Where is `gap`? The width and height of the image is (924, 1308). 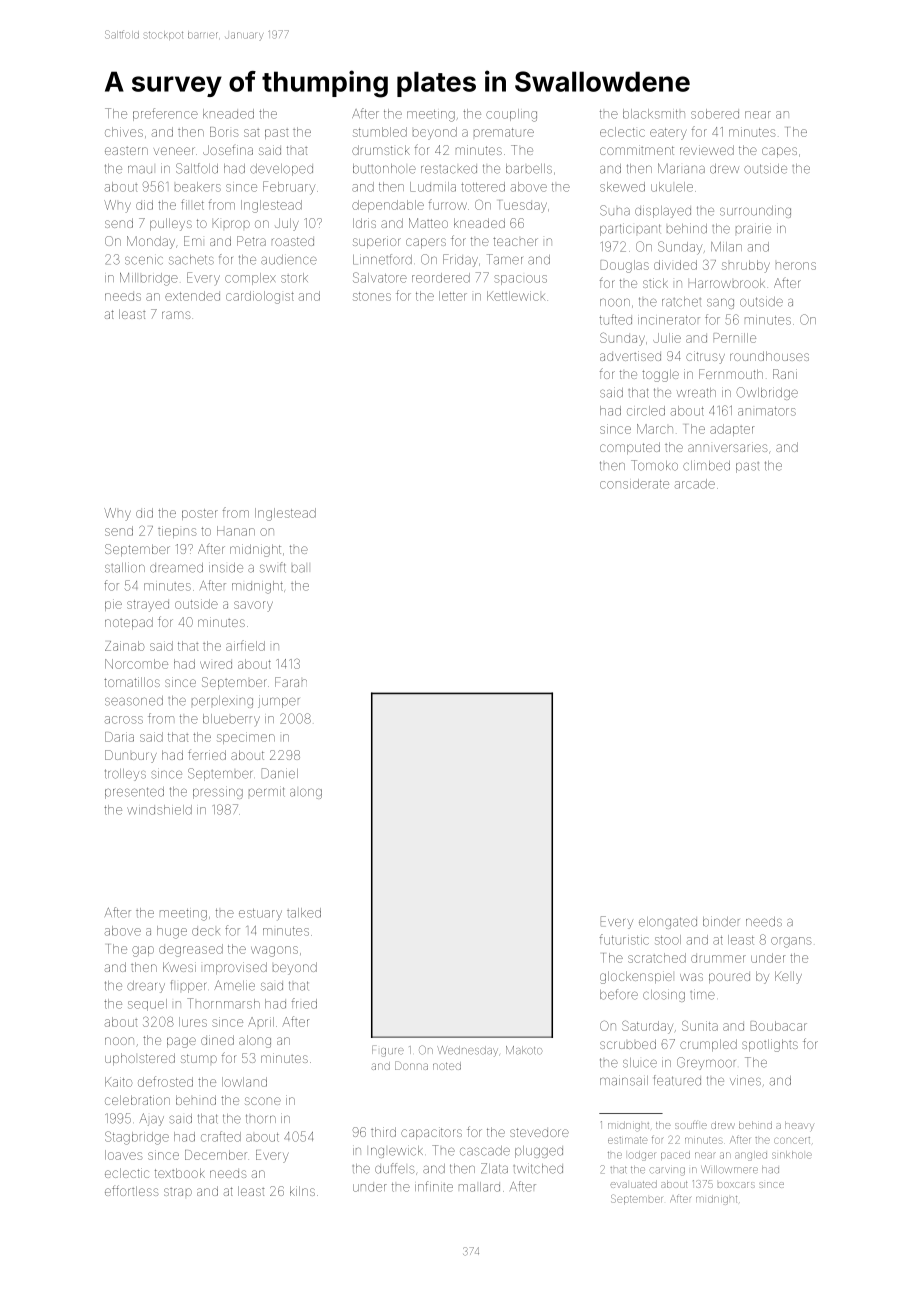 gap is located at coordinates (143, 951).
